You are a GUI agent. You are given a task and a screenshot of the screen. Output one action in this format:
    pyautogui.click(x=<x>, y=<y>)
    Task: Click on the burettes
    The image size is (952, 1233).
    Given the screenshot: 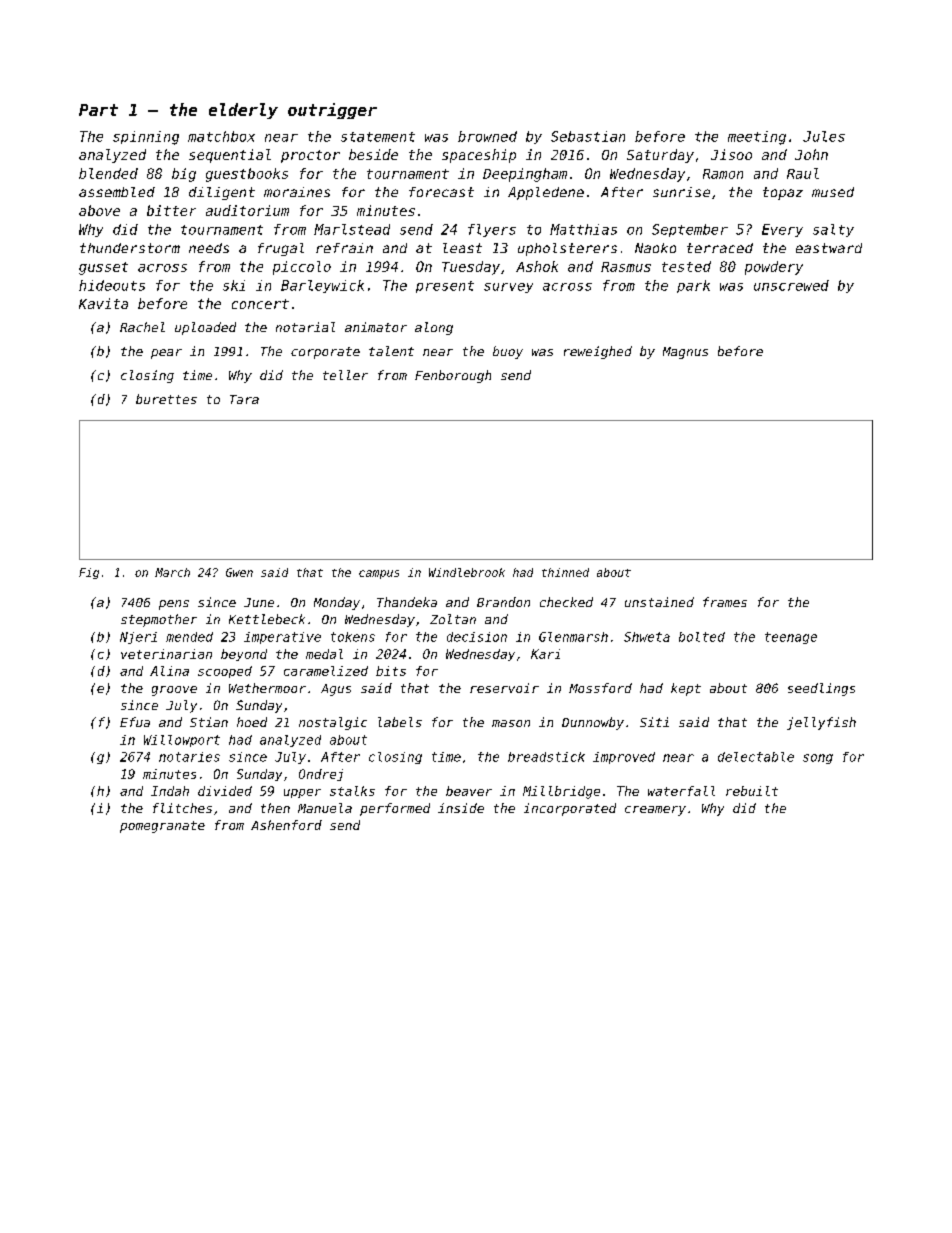 What is the action you would take?
    pyautogui.click(x=166, y=399)
